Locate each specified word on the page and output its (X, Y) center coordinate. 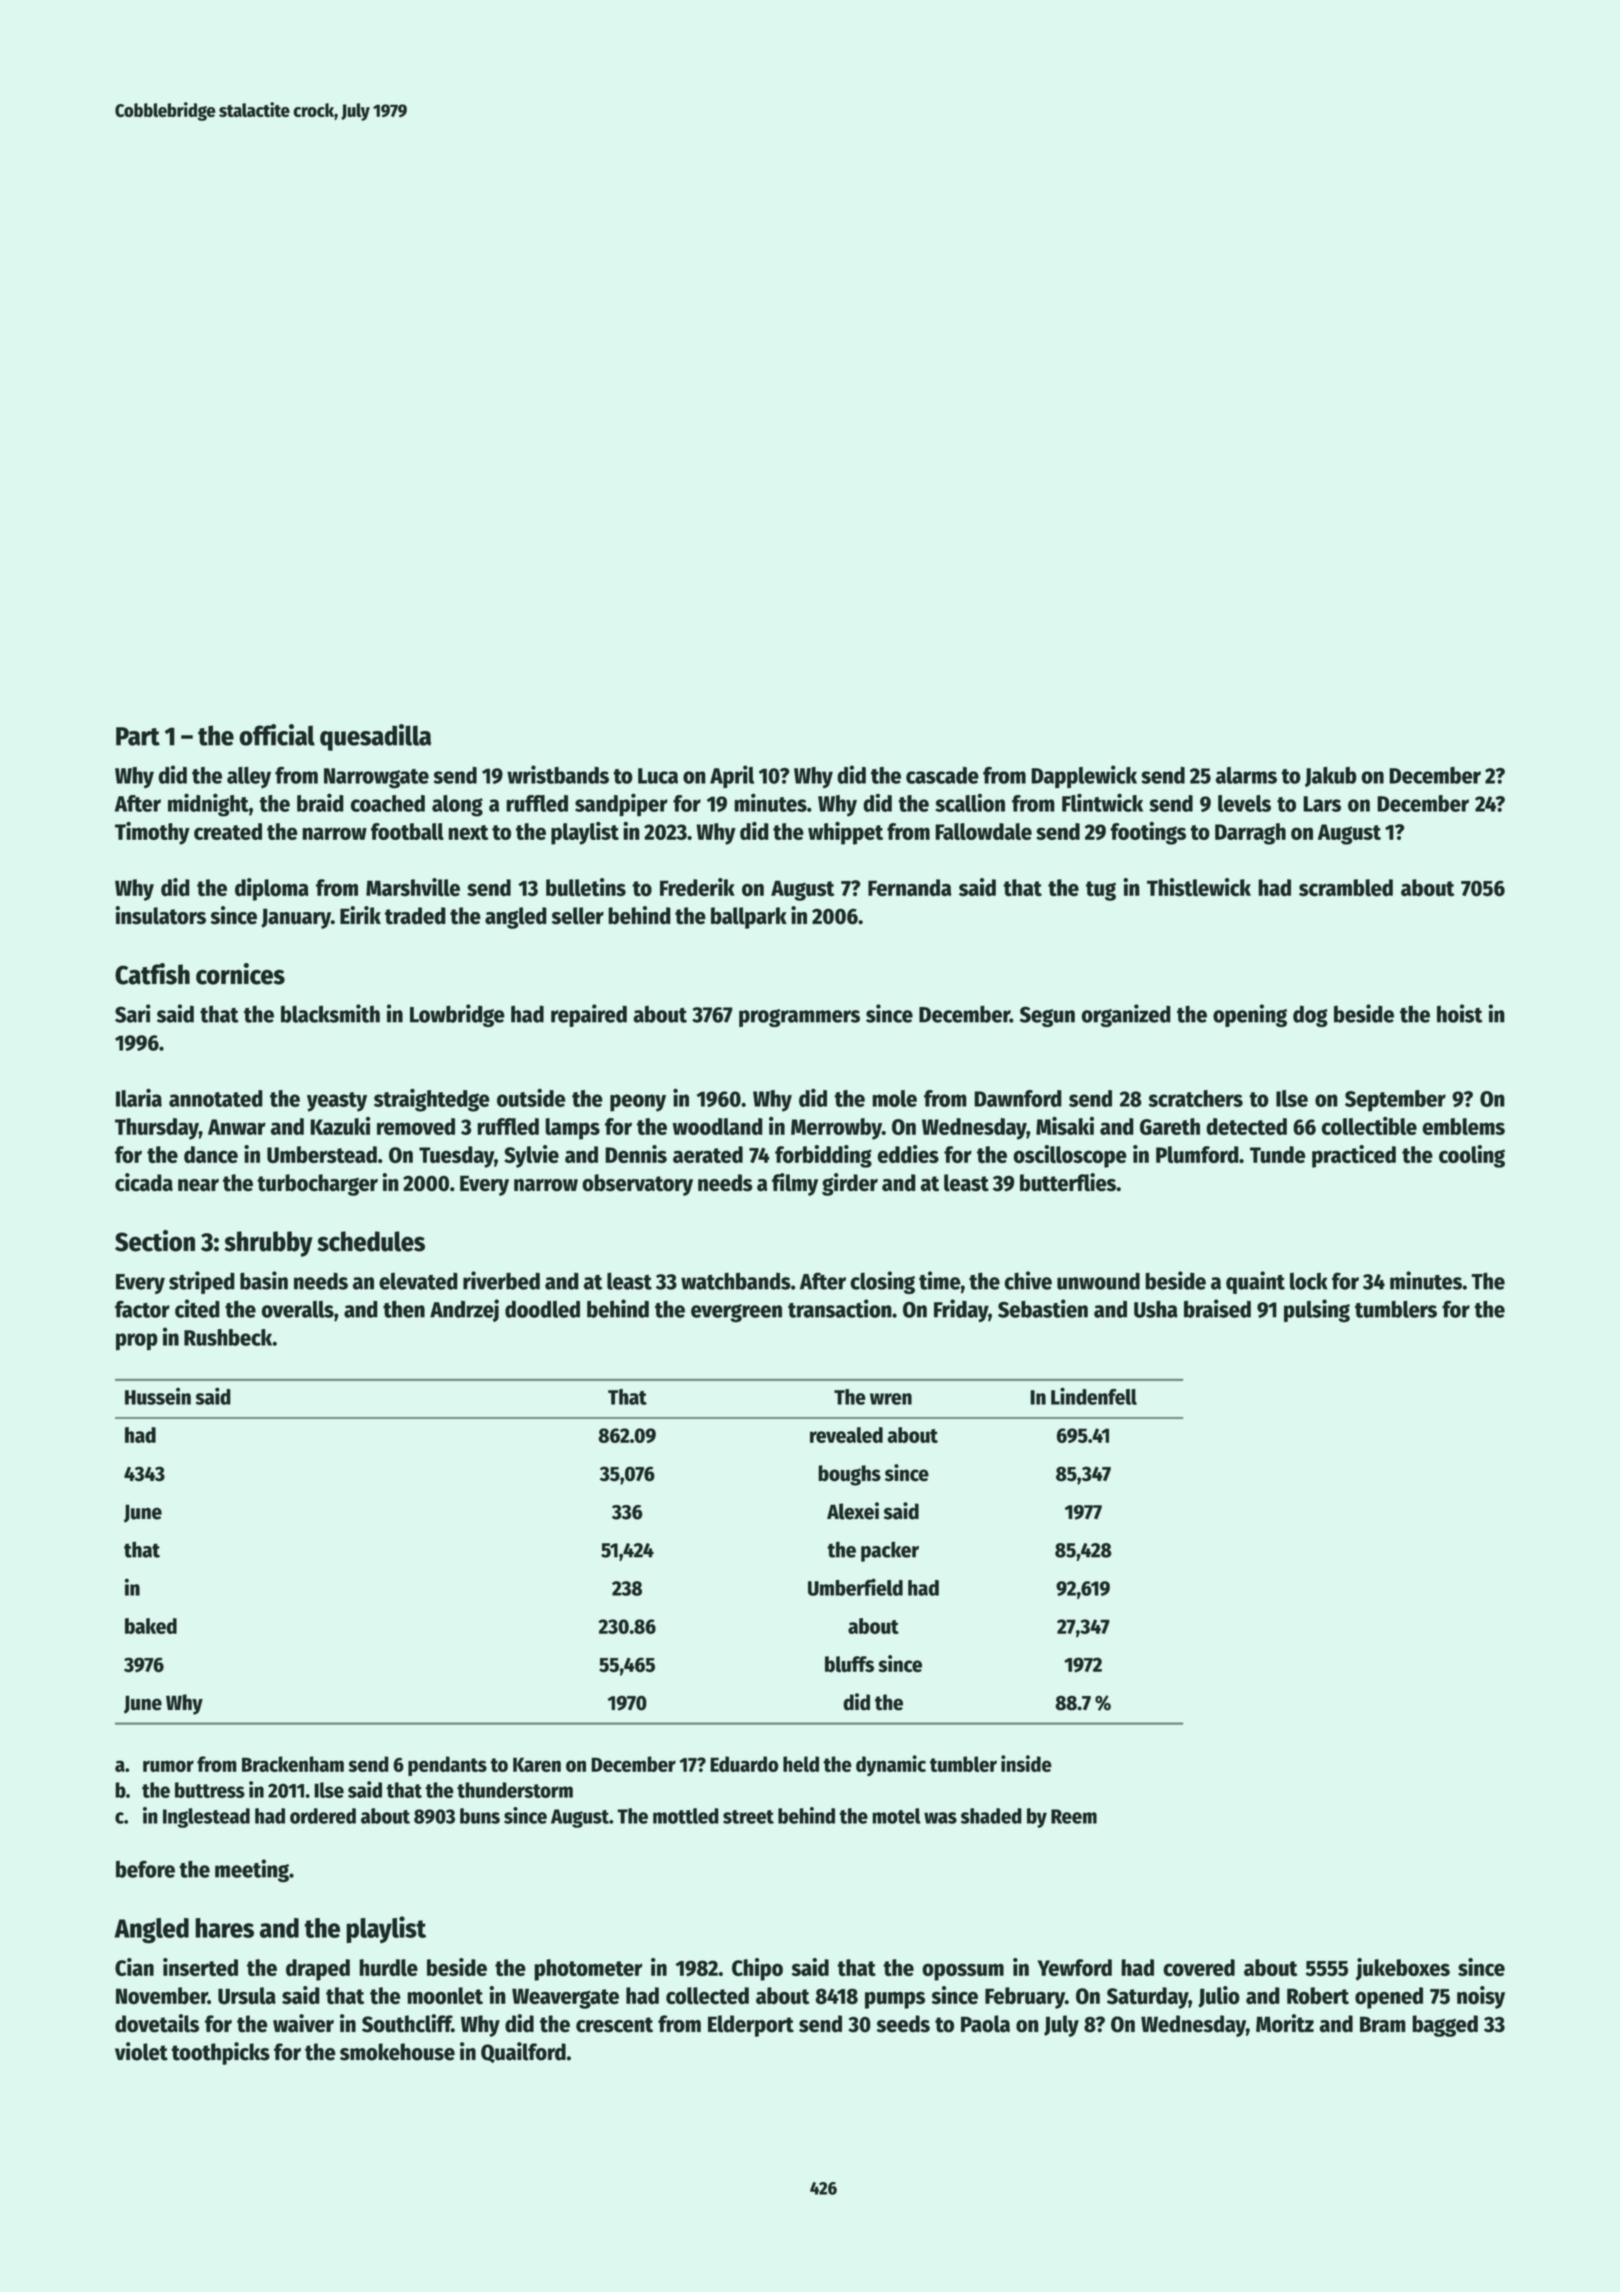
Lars (1322, 804)
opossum (963, 1972)
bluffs (849, 1664)
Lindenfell (1094, 1396)
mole (894, 1098)
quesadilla (375, 737)
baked (151, 1626)
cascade (942, 775)
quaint (1255, 1282)
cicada (144, 1182)
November (162, 1996)
